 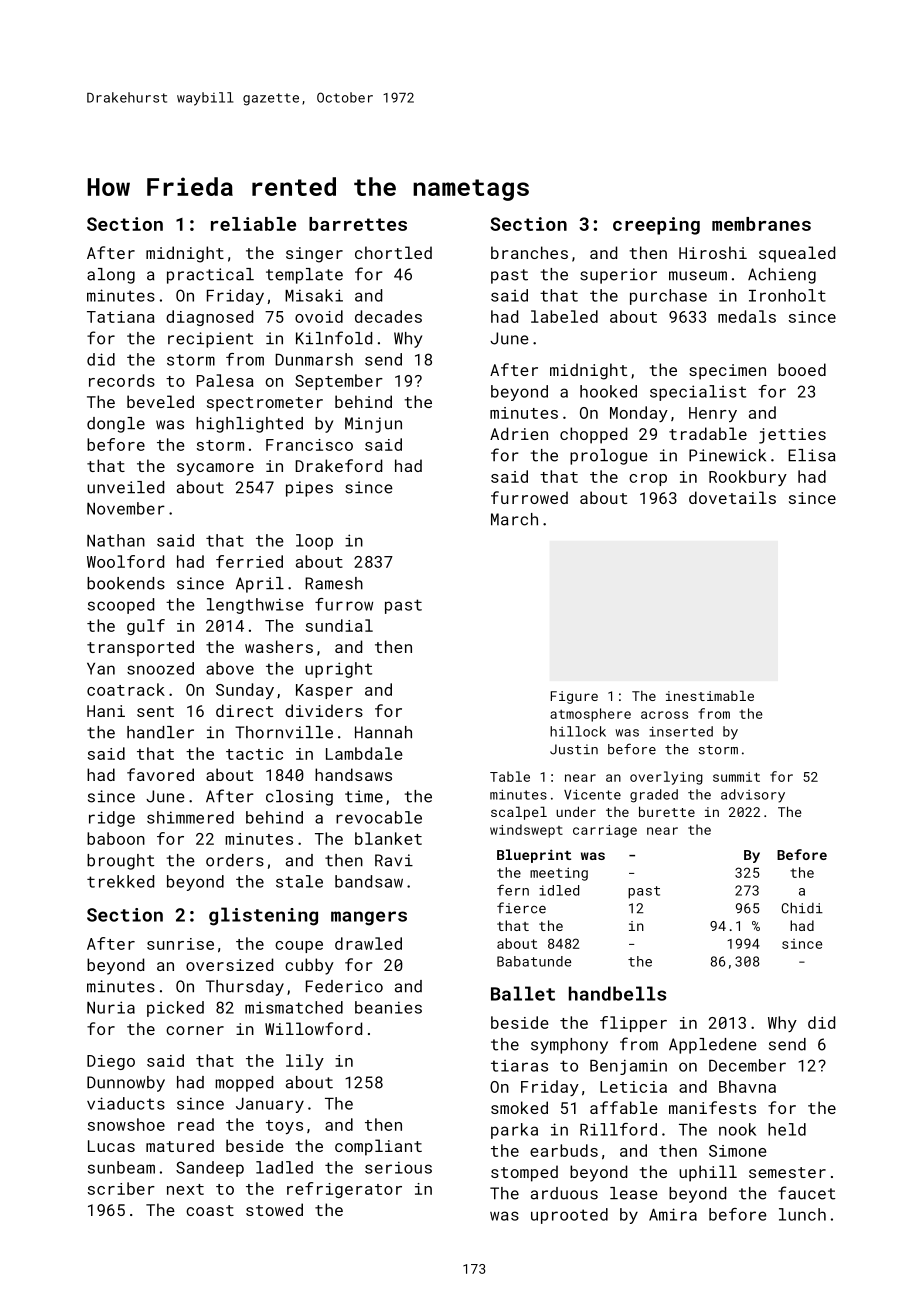 I want to click on Francisco, so click(x=309, y=445).
